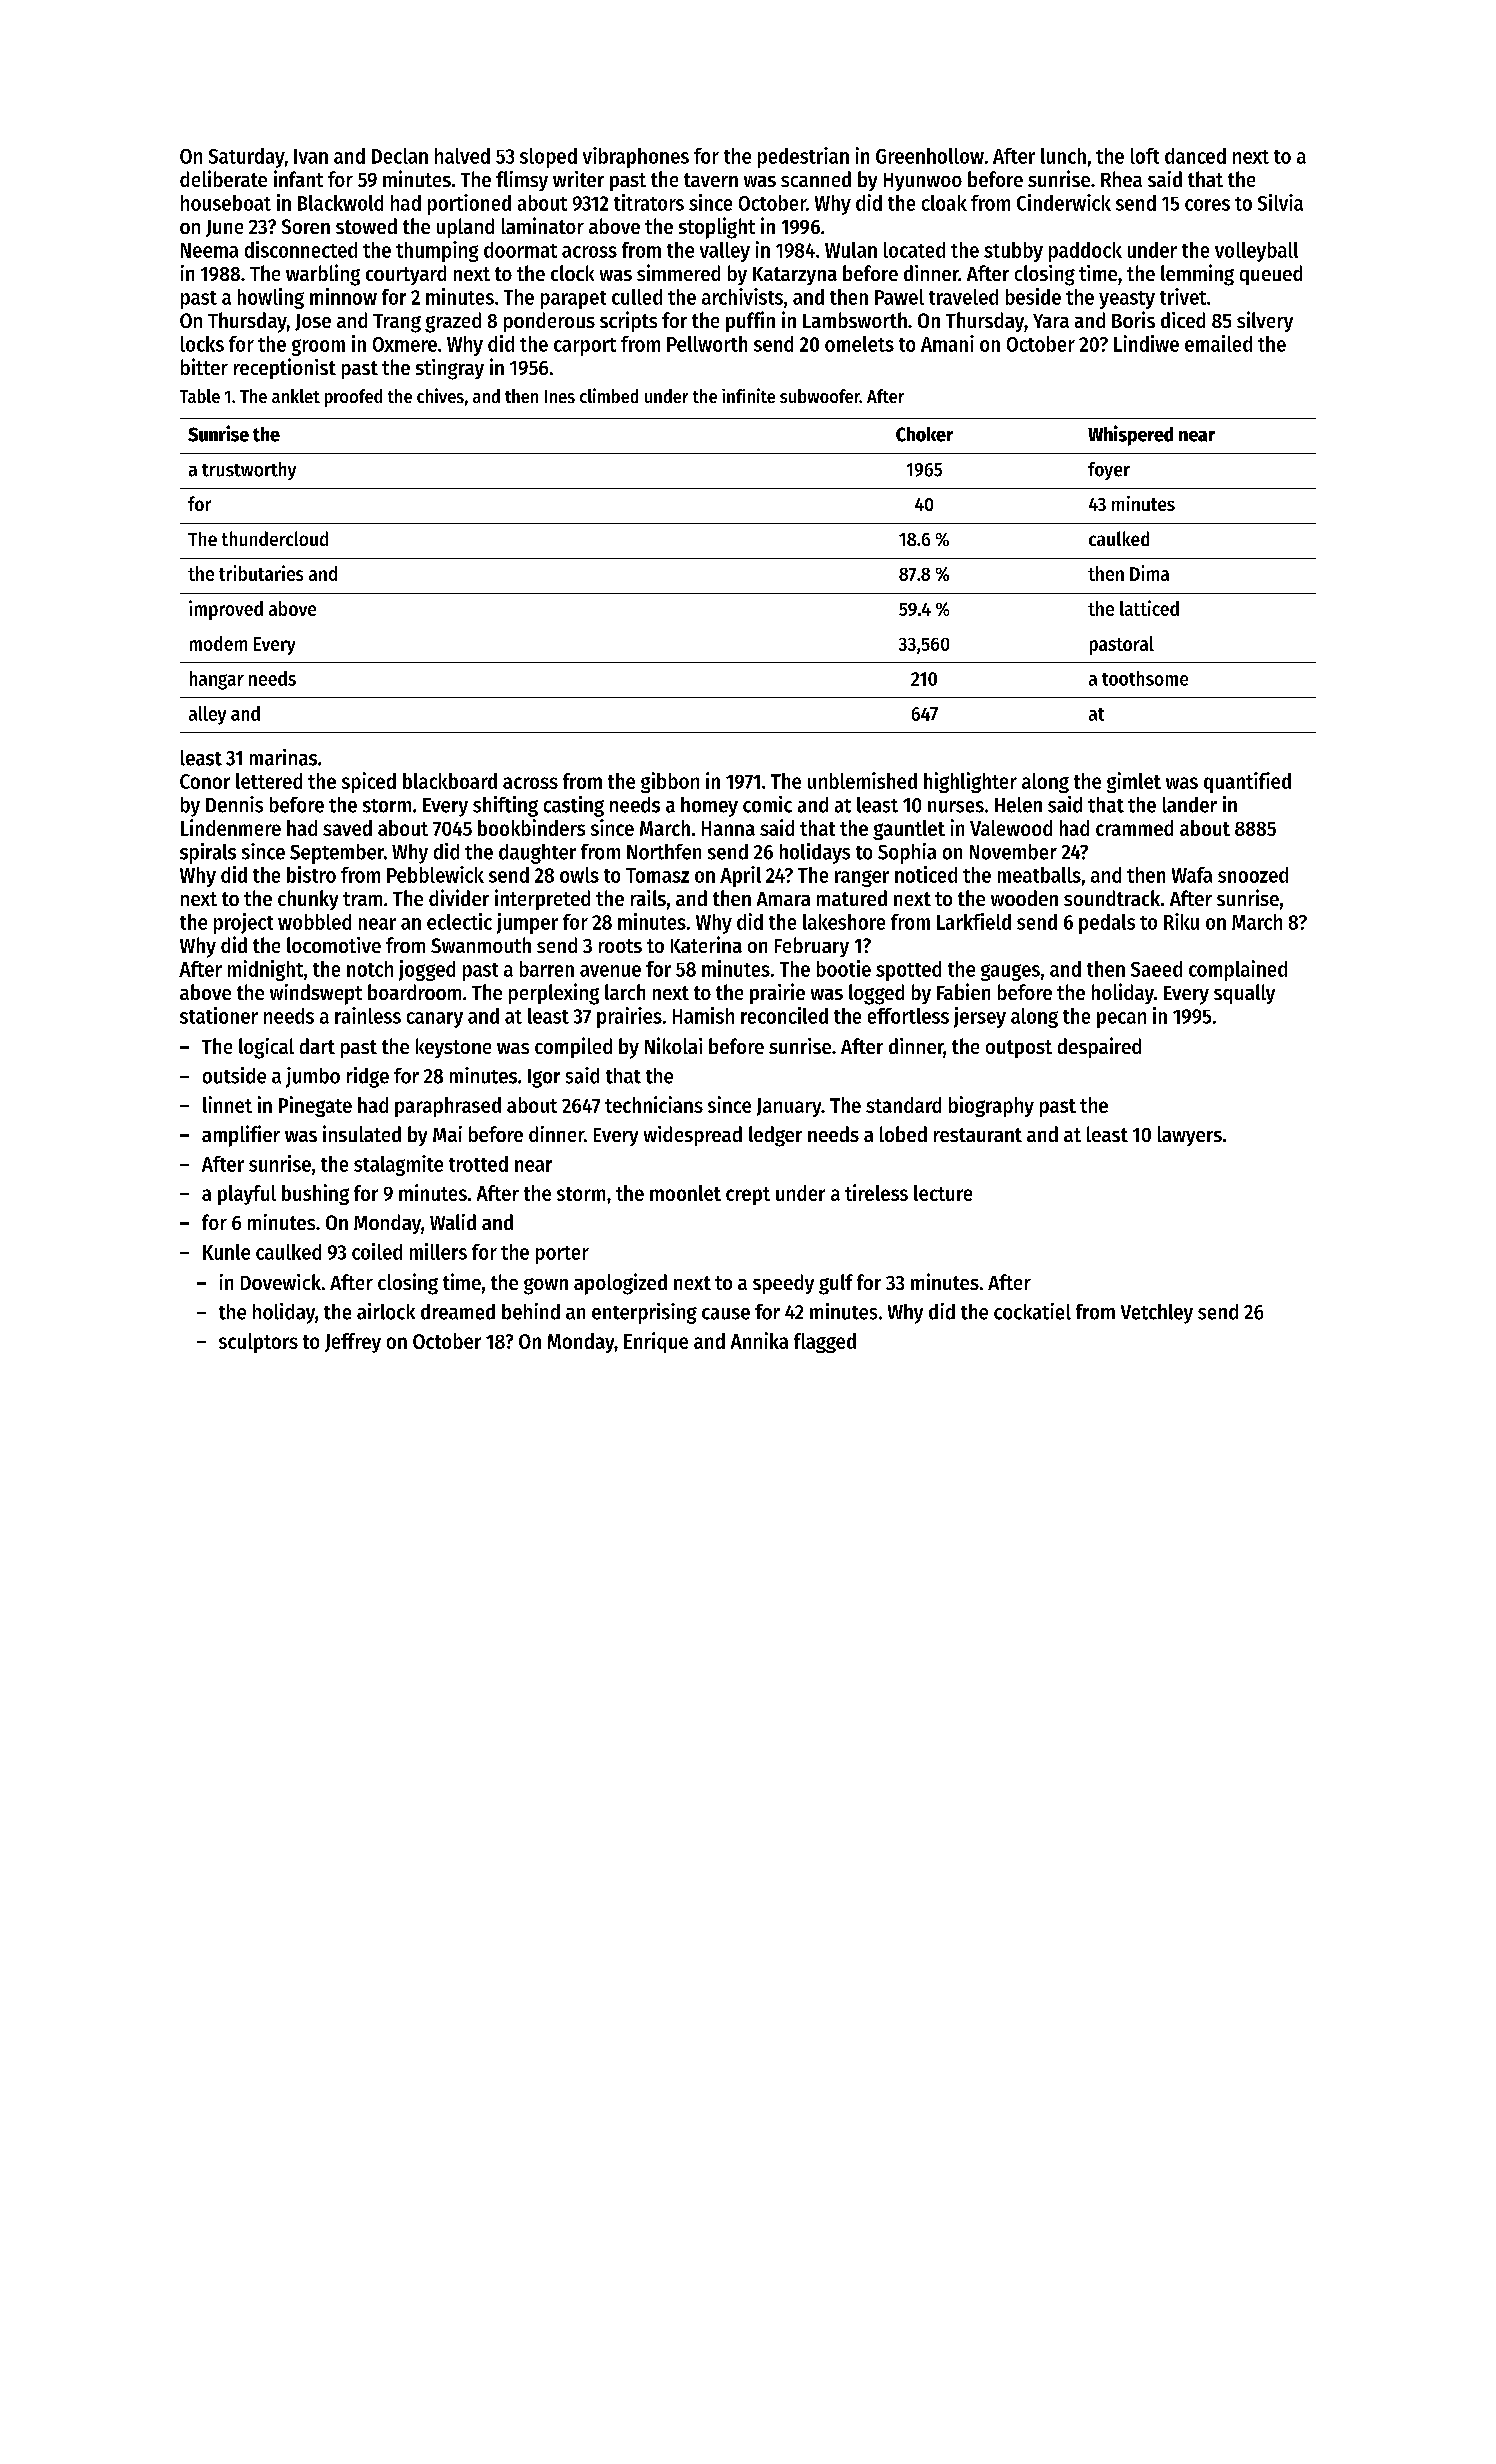  I want to click on danced, so click(1195, 156).
